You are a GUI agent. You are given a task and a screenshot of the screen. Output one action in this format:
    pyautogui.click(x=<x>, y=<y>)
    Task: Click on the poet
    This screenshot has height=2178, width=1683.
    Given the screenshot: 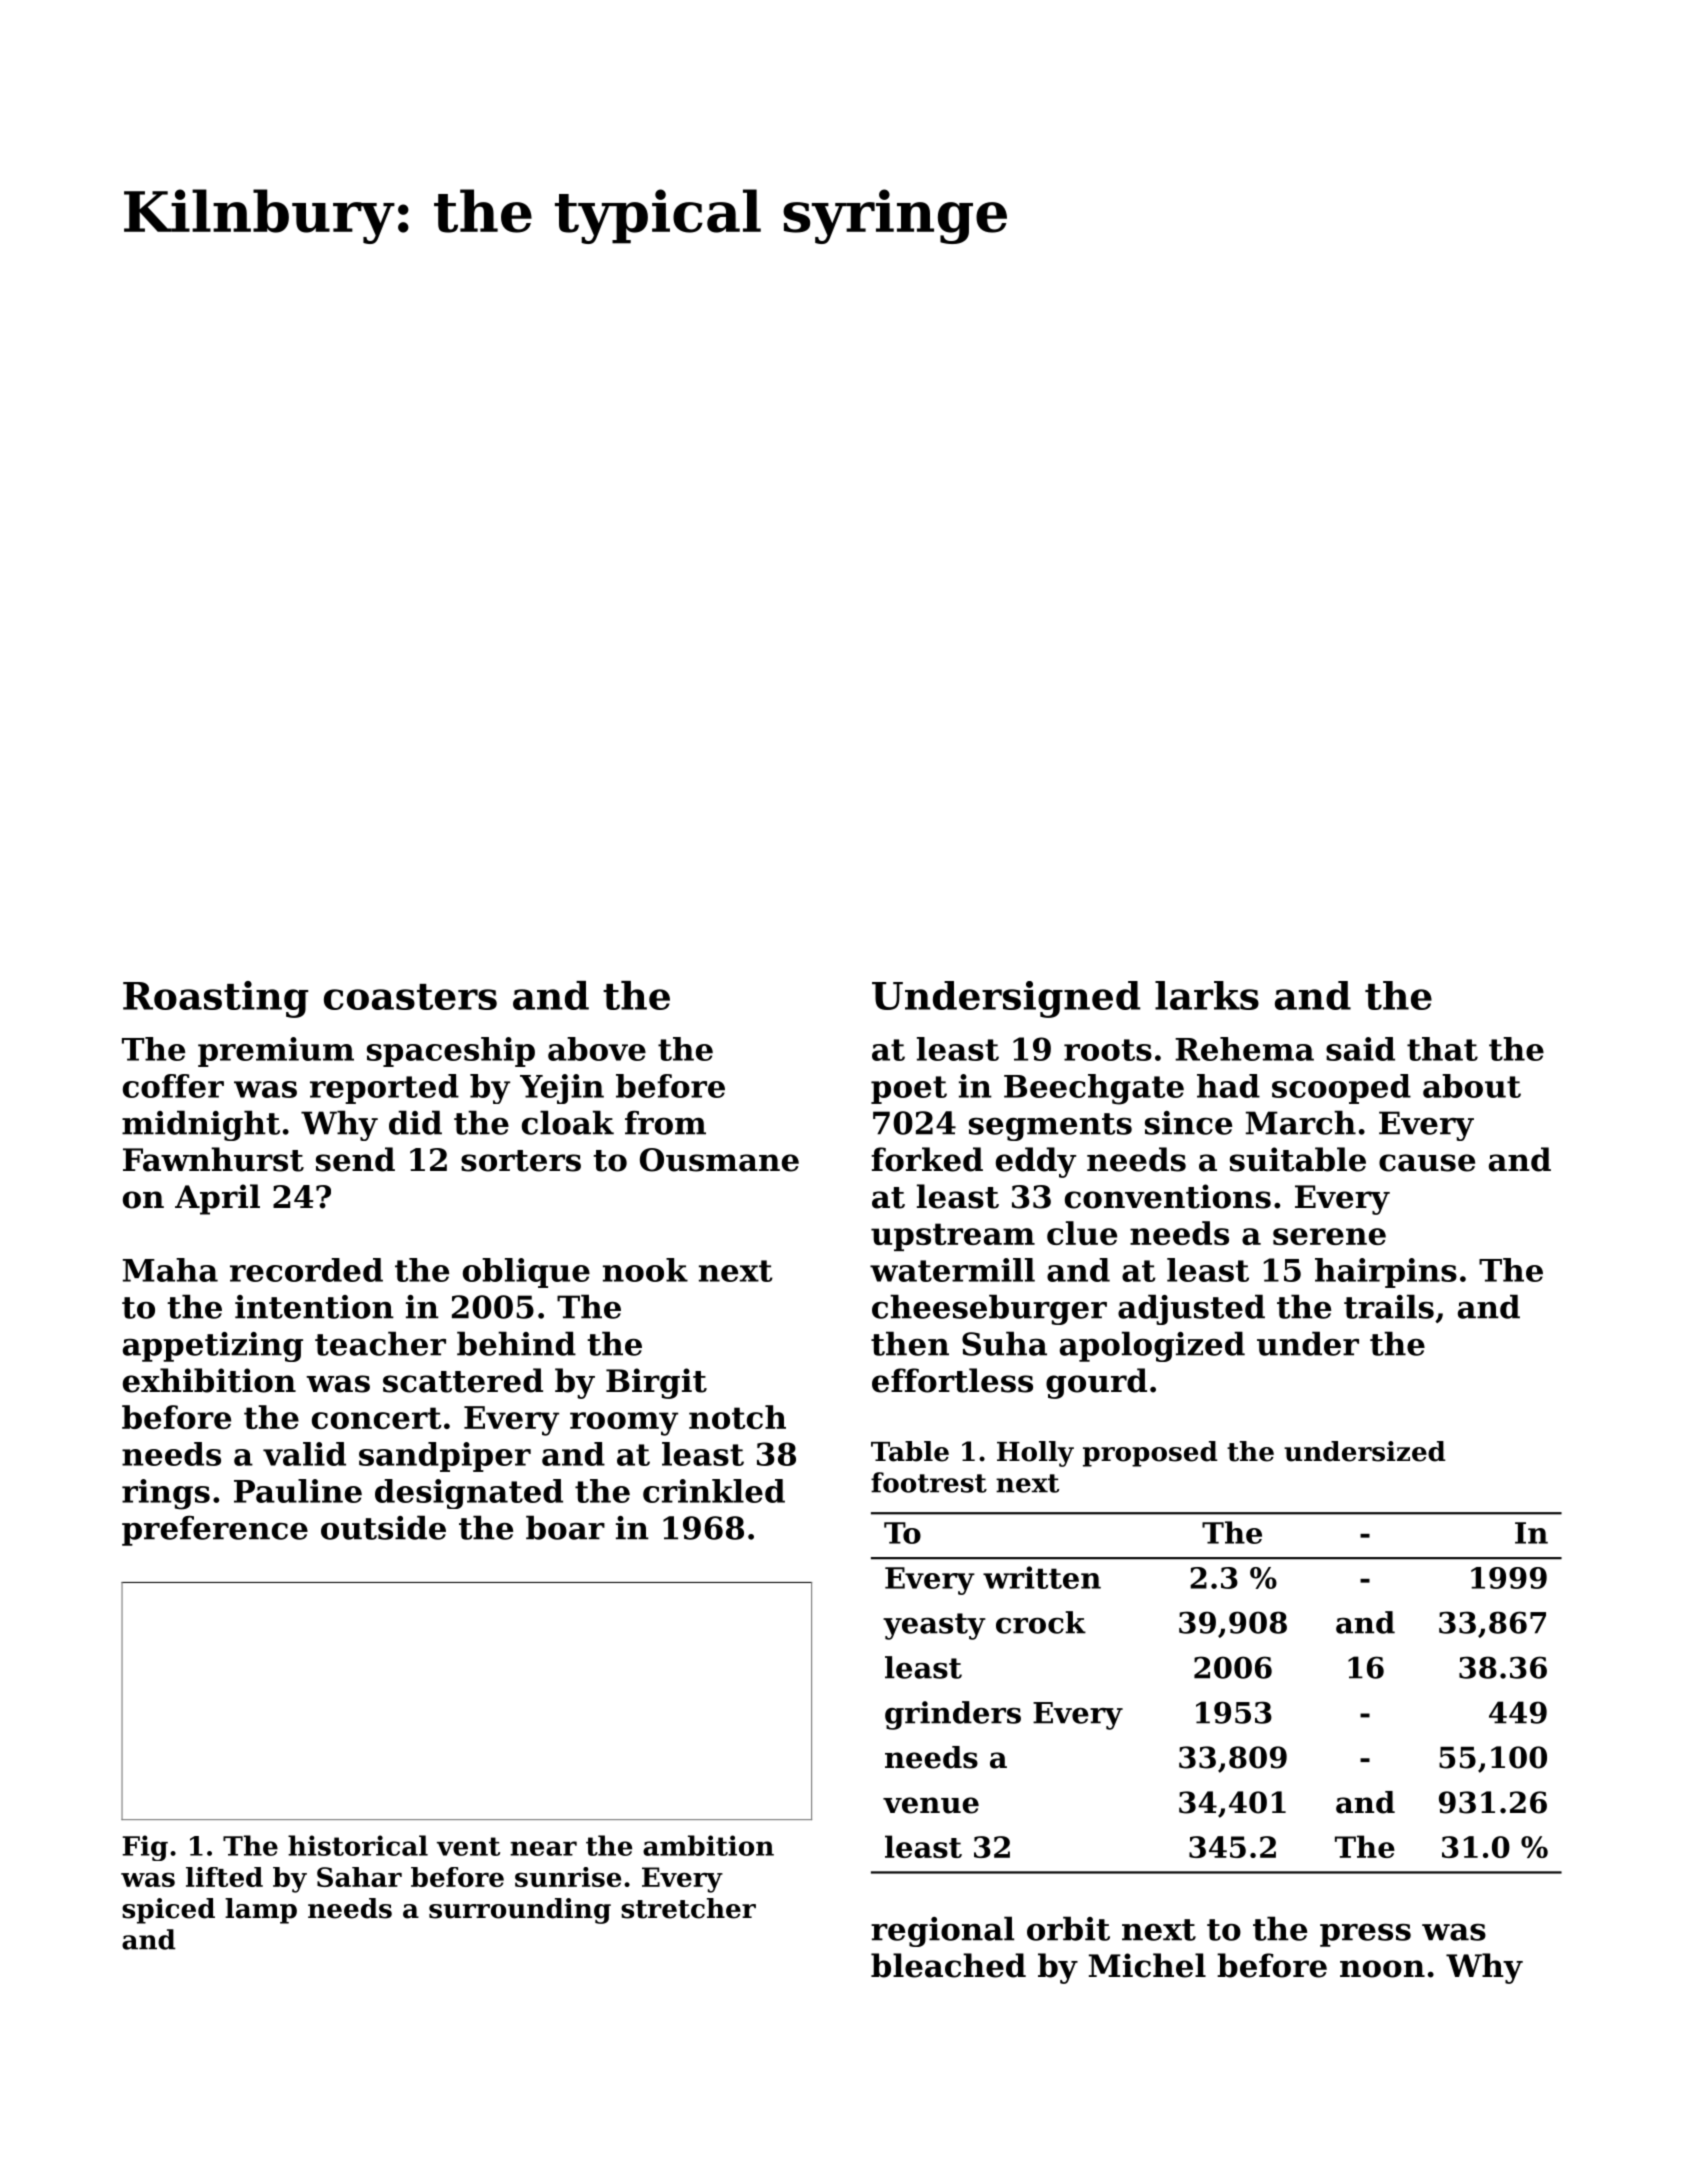 What is the action you would take?
    pyautogui.click(x=909, y=1090)
